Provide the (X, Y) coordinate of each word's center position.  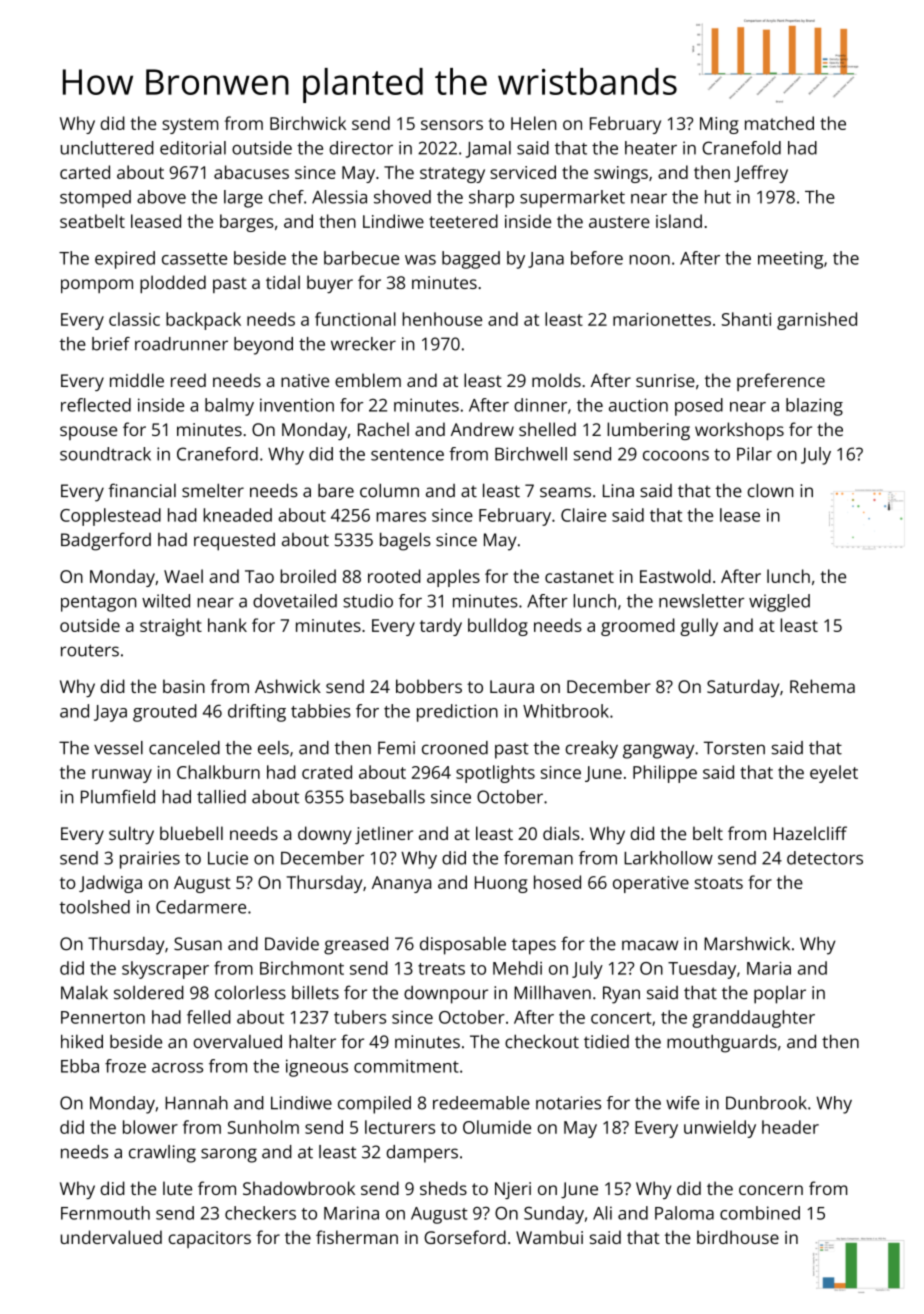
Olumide (497, 1127)
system (190, 126)
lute (177, 1188)
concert (621, 1018)
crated (327, 772)
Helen (533, 123)
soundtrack (105, 454)
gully (699, 627)
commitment (406, 1066)
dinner (540, 405)
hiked (82, 1041)
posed (699, 407)
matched (779, 123)
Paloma (684, 1213)
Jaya (110, 713)
